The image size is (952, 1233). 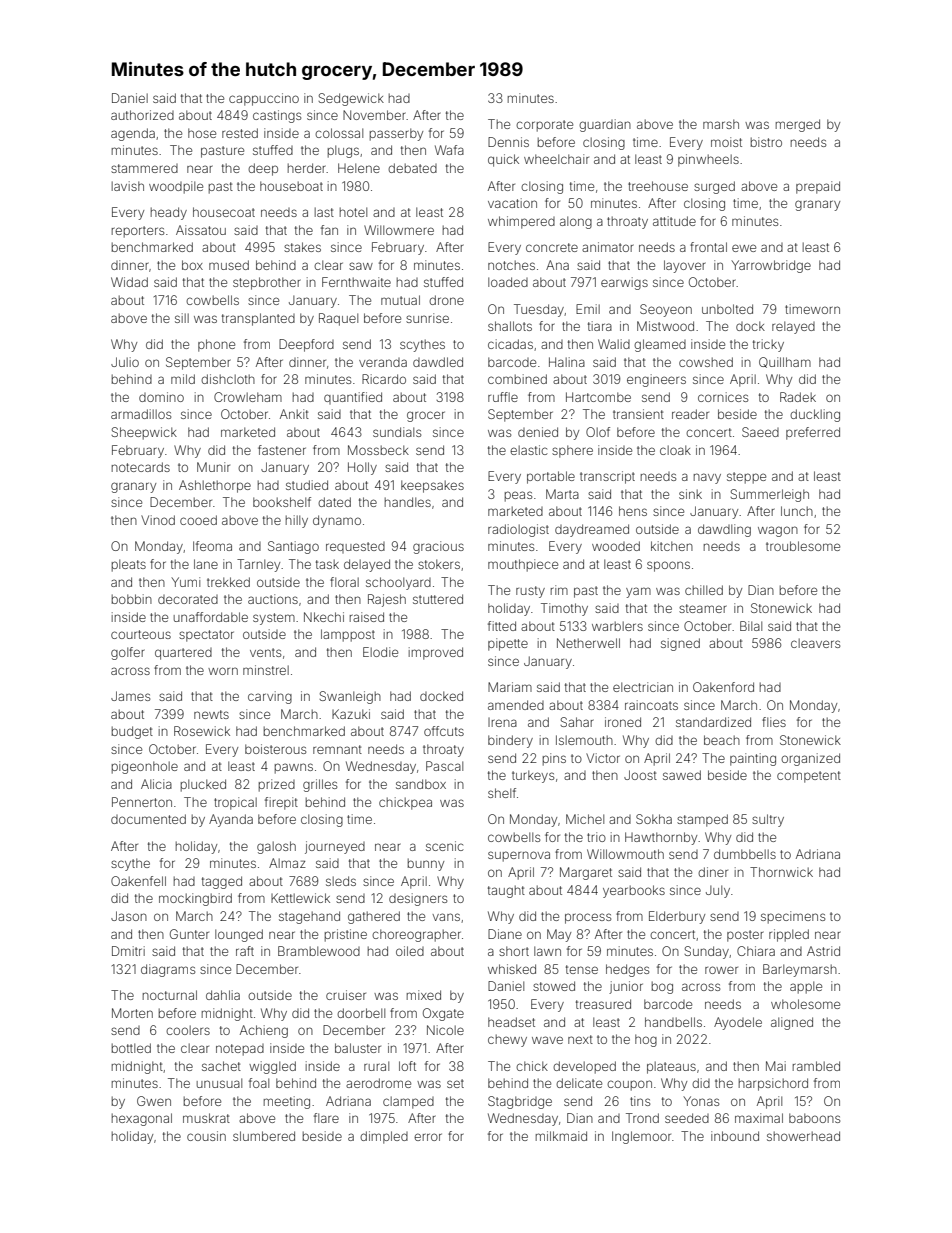 I want to click on Ifeoma, so click(x=212, y=546).
